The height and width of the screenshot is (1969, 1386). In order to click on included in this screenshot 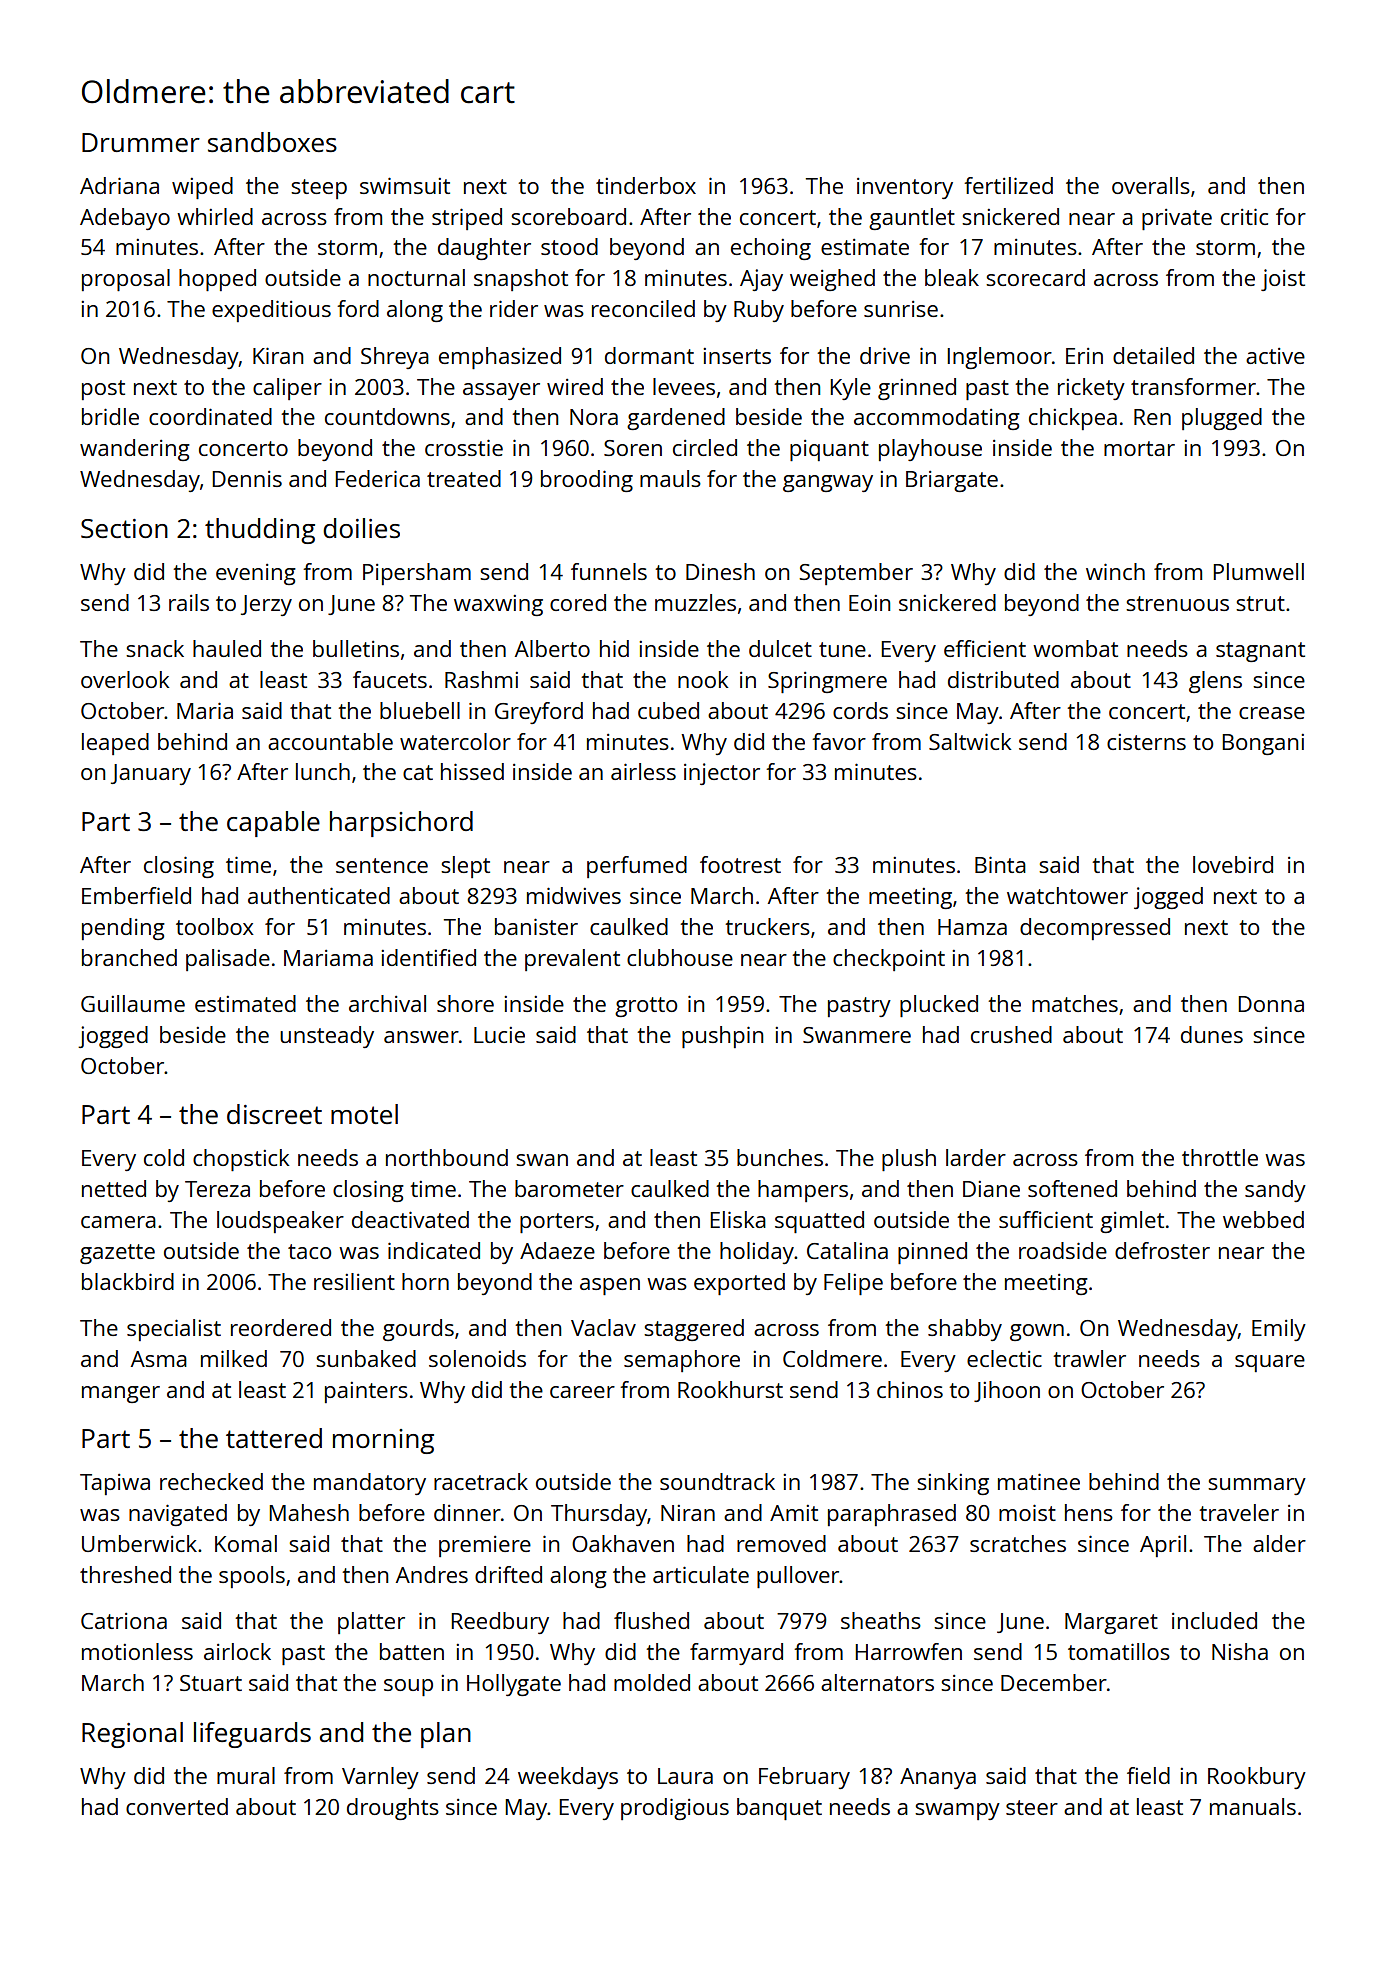, I will do `click(1214, 1620)`.
